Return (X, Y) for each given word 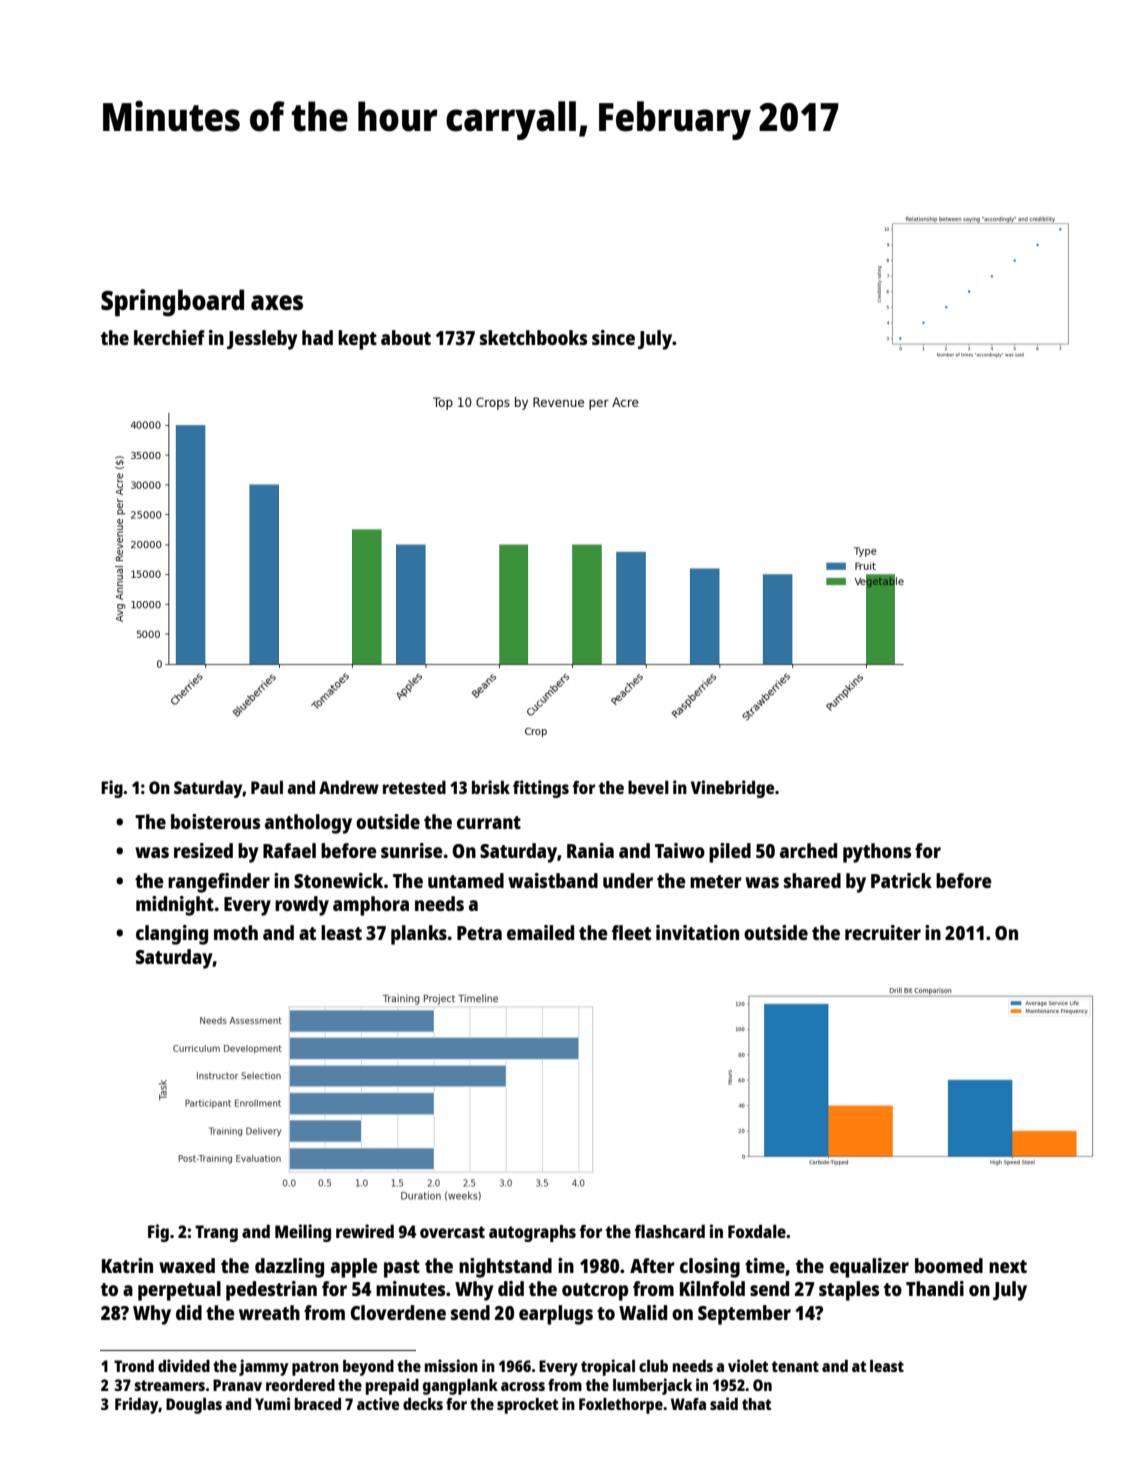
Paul (267, 787)
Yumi (272, 1403)
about (406, 337)
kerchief (169, 337)
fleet (631, 932)
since (613, 337)
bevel (648, 787)
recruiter (883, 932)
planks (419, 935)
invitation (697, 932)
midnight (175, 906)
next (1008, 1266)
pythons (877, 853)
